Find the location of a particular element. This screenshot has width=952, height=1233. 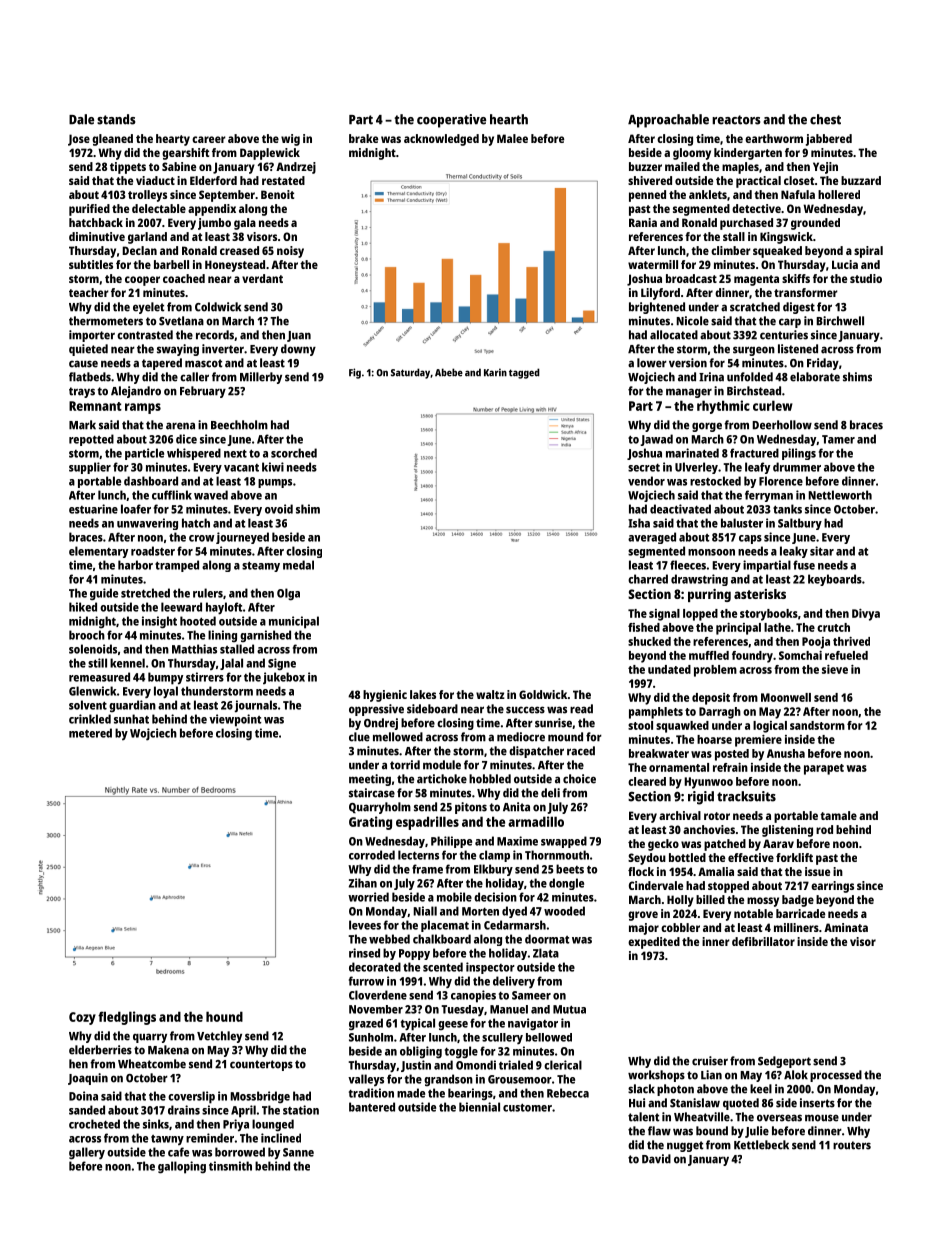

Cozy is located at coordinates (82, 1018).
